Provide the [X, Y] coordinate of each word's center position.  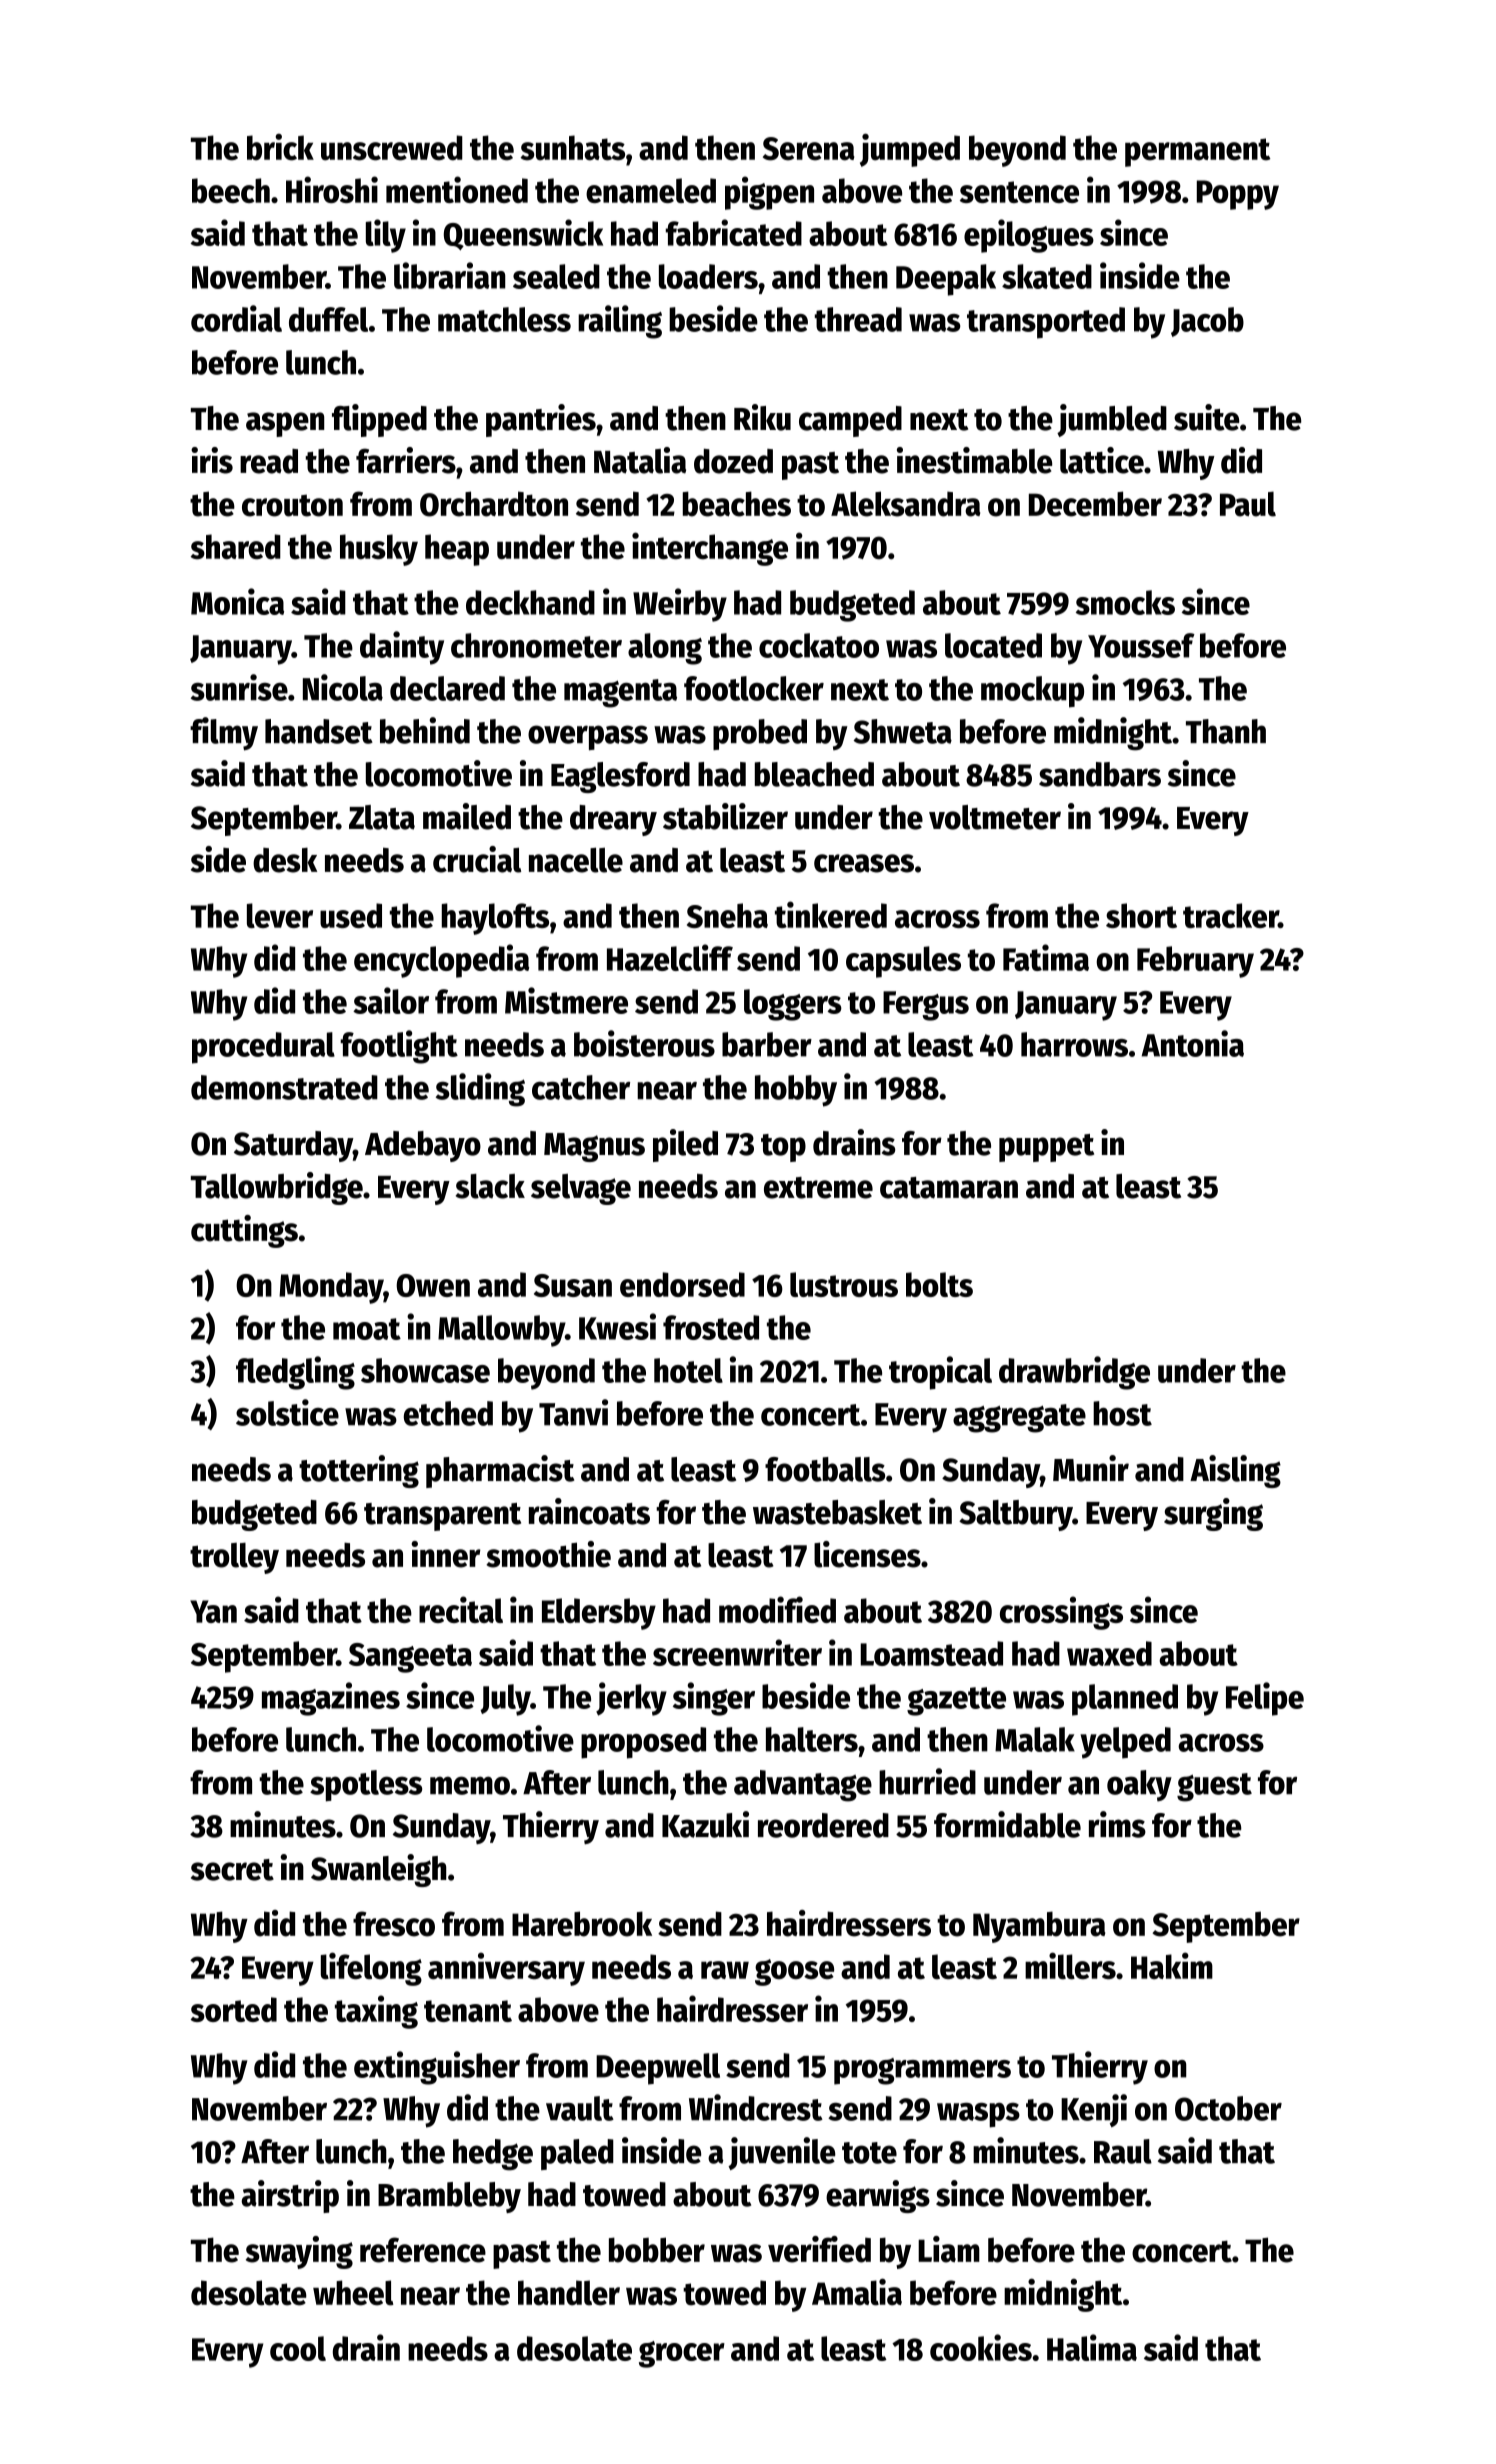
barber [767, 1044]
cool [298, 2348]
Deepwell [658, 2069]
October [1228, 2108]
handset [319, 731]
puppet [1046, 1148]
